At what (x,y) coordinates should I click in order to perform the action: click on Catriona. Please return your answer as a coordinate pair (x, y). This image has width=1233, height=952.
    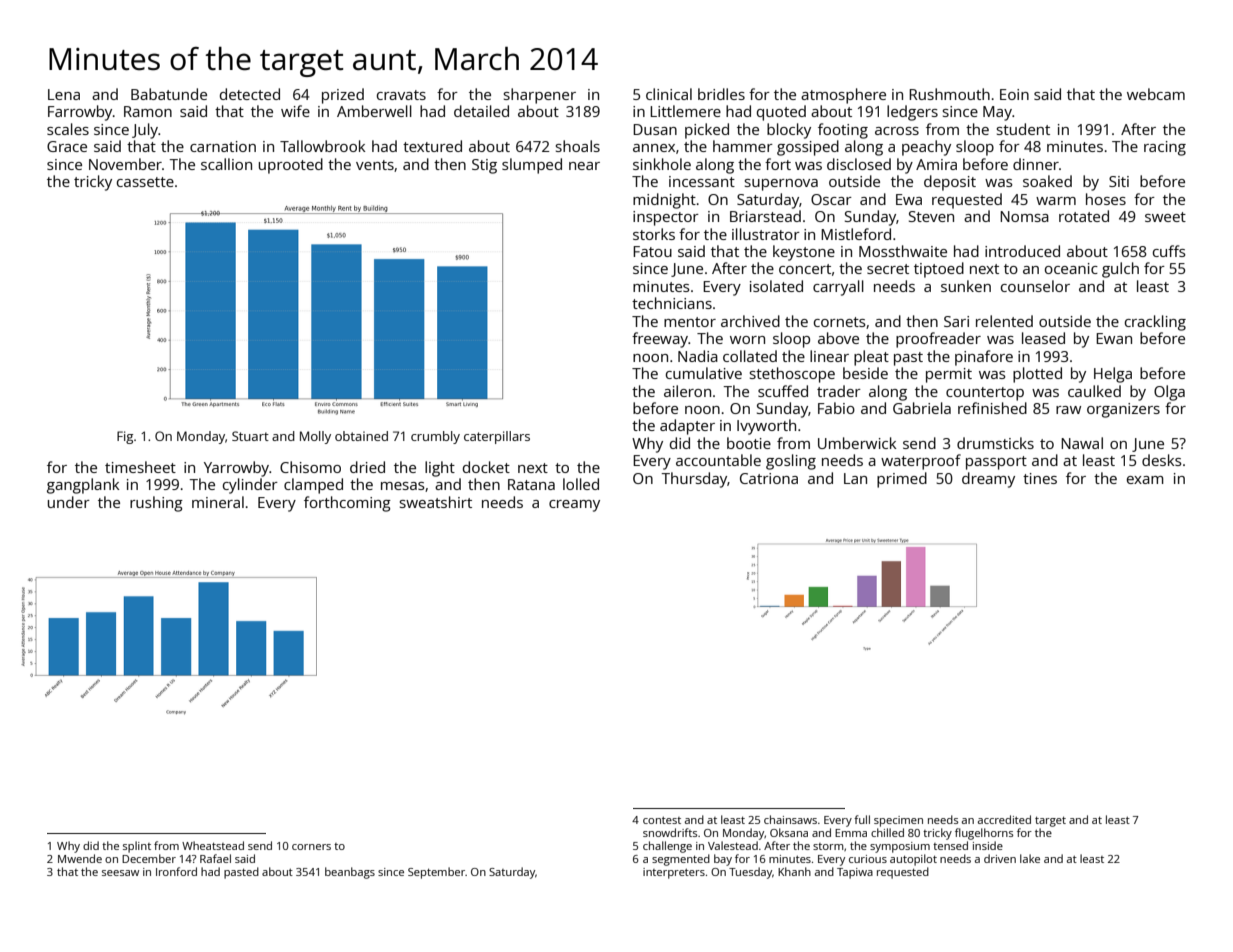
    Looking at the image, I should click on (769, 478).
